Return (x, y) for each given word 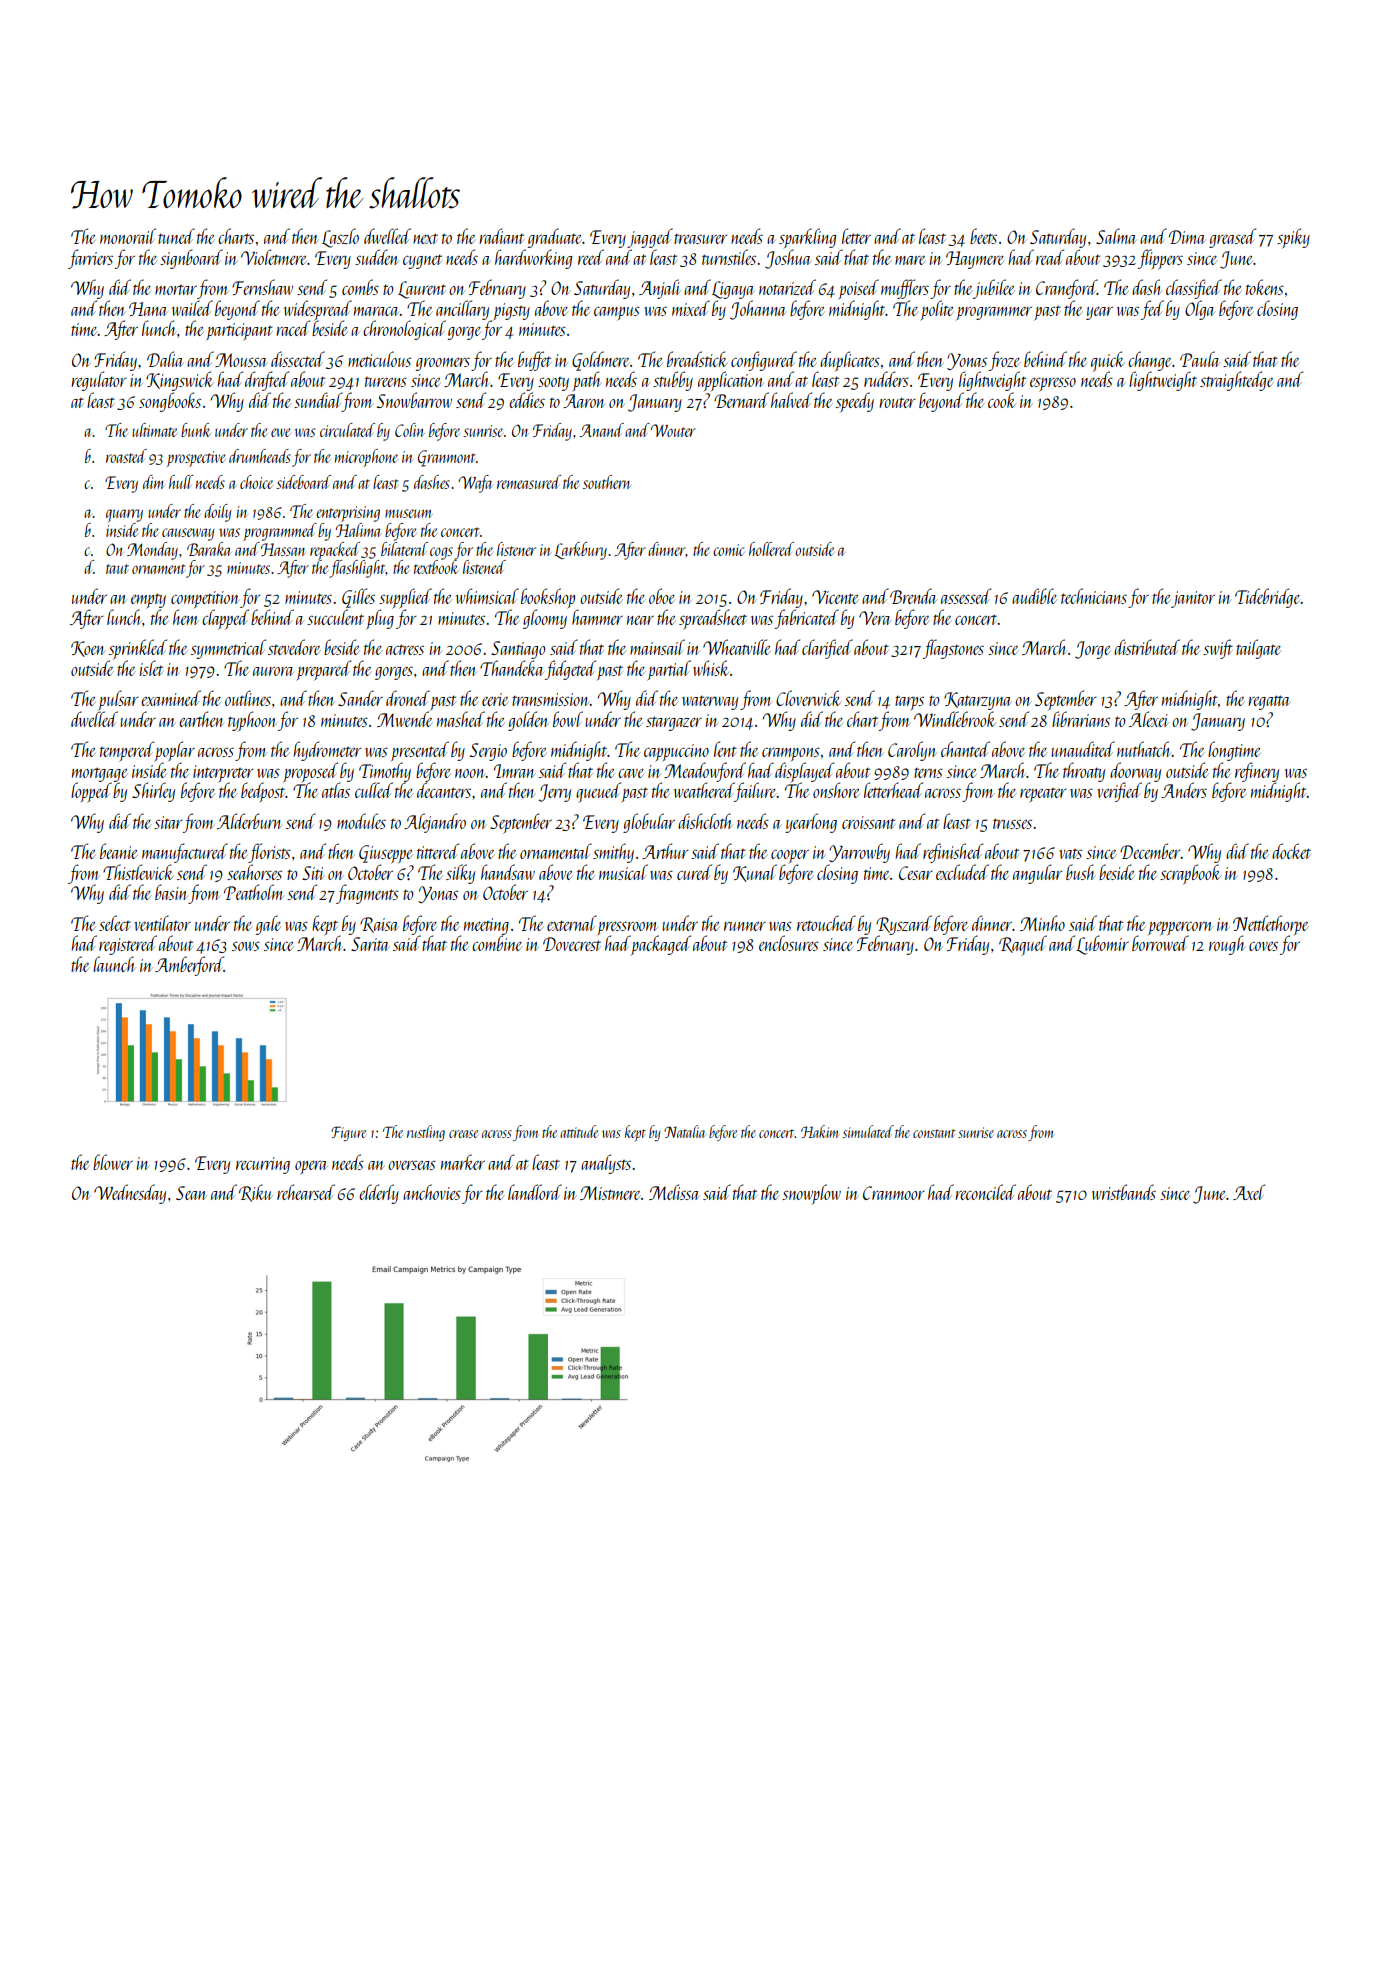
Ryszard (904, 925)
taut (117, 569)
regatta (1269, 702)
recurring (263, 1165)
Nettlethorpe (1271, 925)
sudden (377, 257)
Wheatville (736, 647)
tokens (1265, 287)
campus (617, 314)
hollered (771, 549)
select (115, 923)
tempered (127, 751)
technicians (1094, 596)
